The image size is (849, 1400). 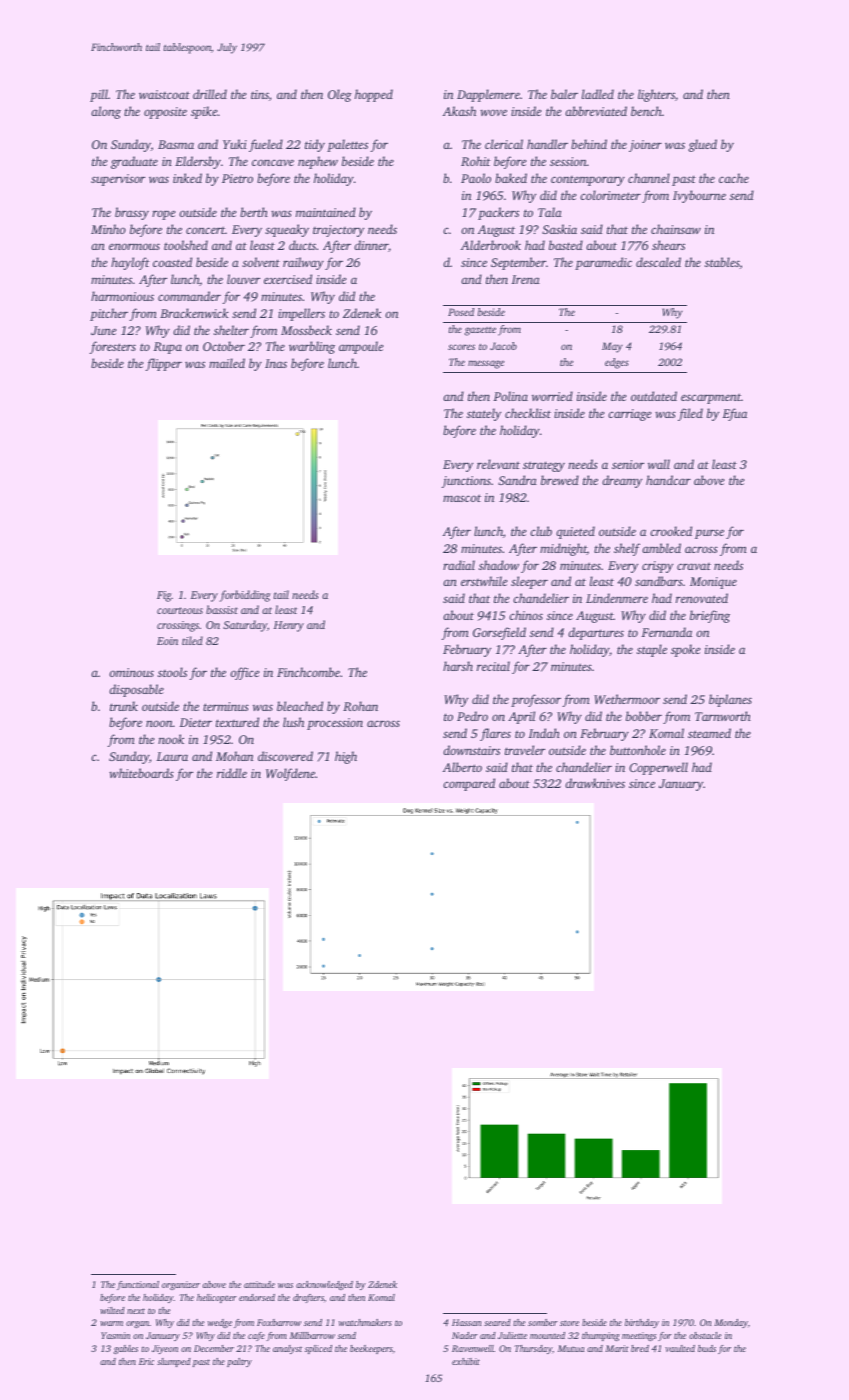 What do you see at coordinates (707, 1348) in the screenshot?
I see `buds` at bounding box center [707, 1348].
